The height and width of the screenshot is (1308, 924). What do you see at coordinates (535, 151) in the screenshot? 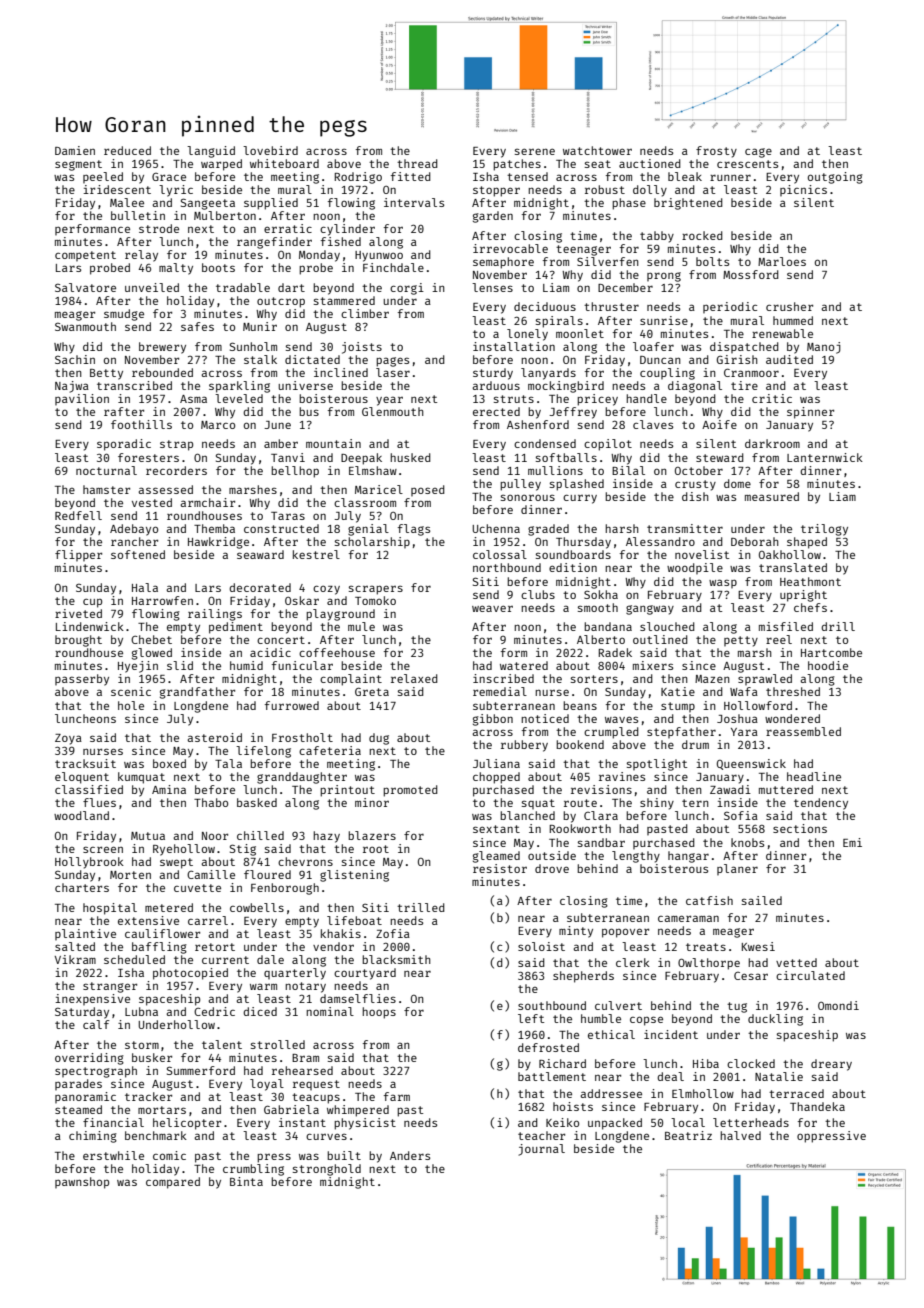
I see `serene` at bounding box center [535, 151].
